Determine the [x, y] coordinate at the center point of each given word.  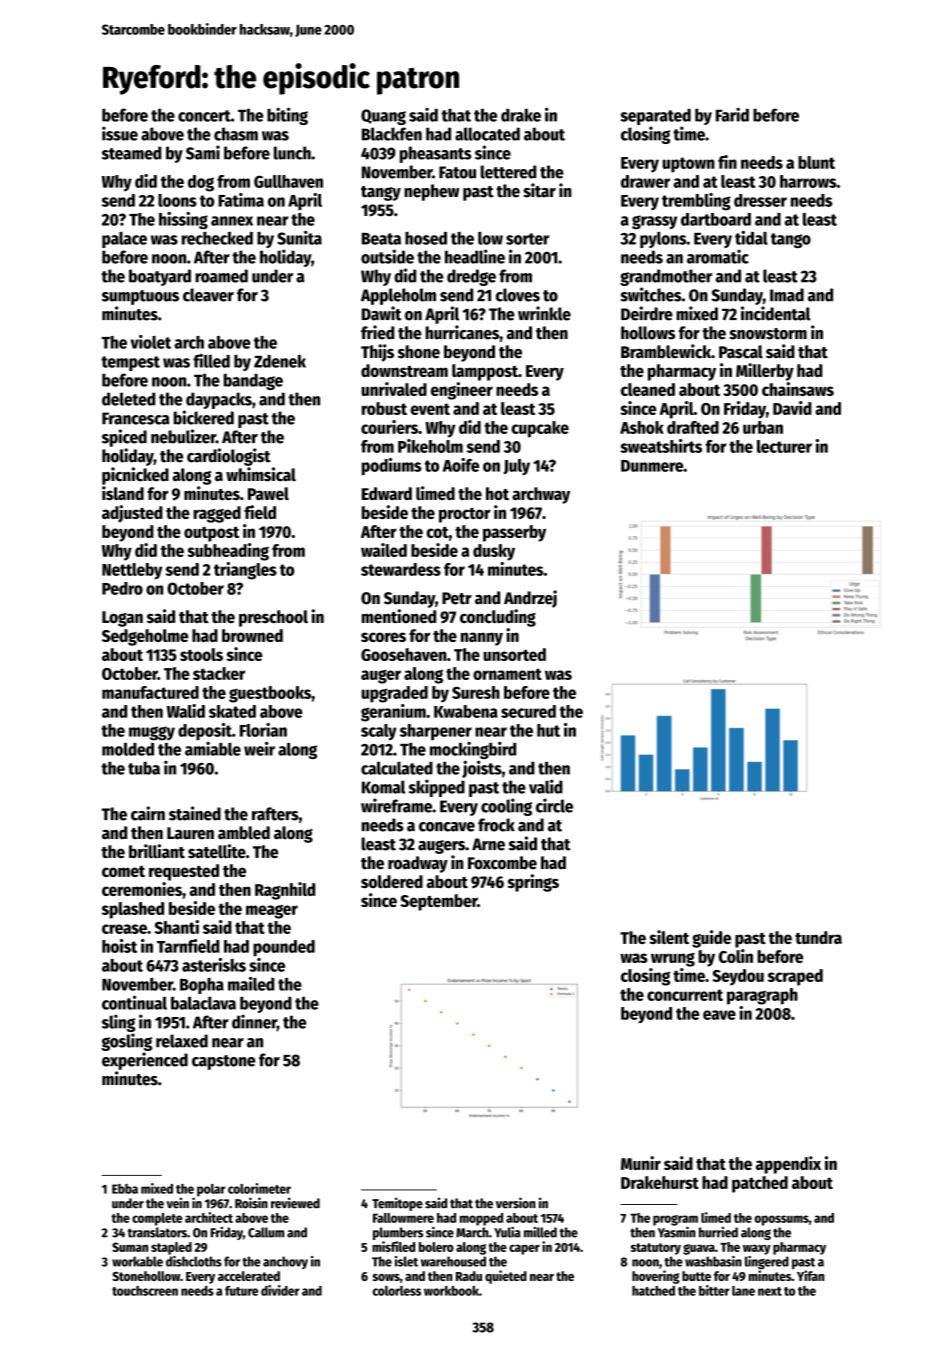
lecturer [784, 446]
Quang [383, 117]
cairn [148, 813]
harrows [808, 181]
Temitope [397, 1204]
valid [546, 786]
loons [177, 200]
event [430, 409]
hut [548, 730]
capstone [224, 1062]
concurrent [685, 995]
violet [150, 342]
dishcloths [194, 1261]
